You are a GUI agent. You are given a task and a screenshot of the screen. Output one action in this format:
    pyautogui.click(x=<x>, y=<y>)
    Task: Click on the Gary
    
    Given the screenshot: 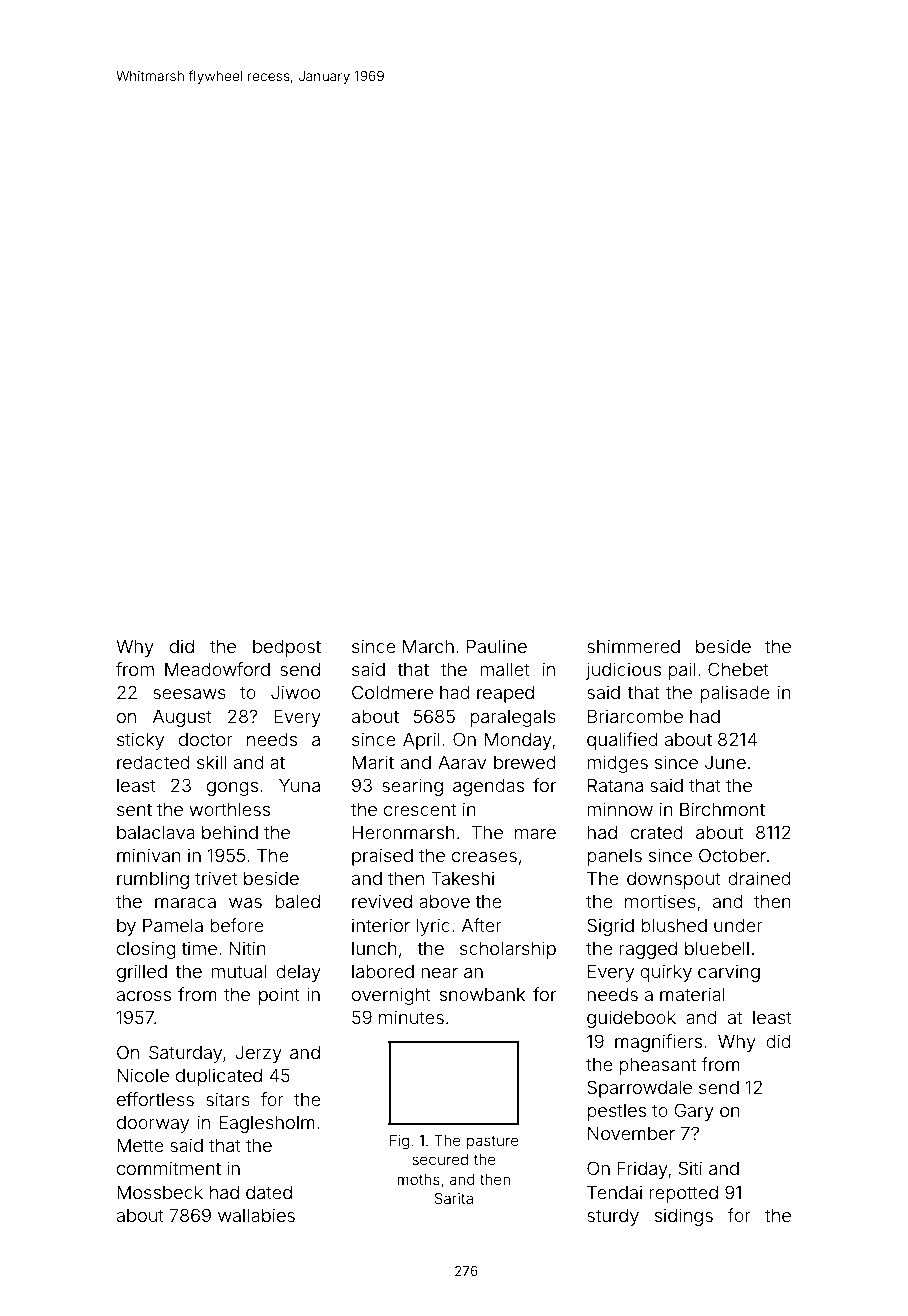 What is the action you would take?
    pyautogui.click(x=694, y=1112)
